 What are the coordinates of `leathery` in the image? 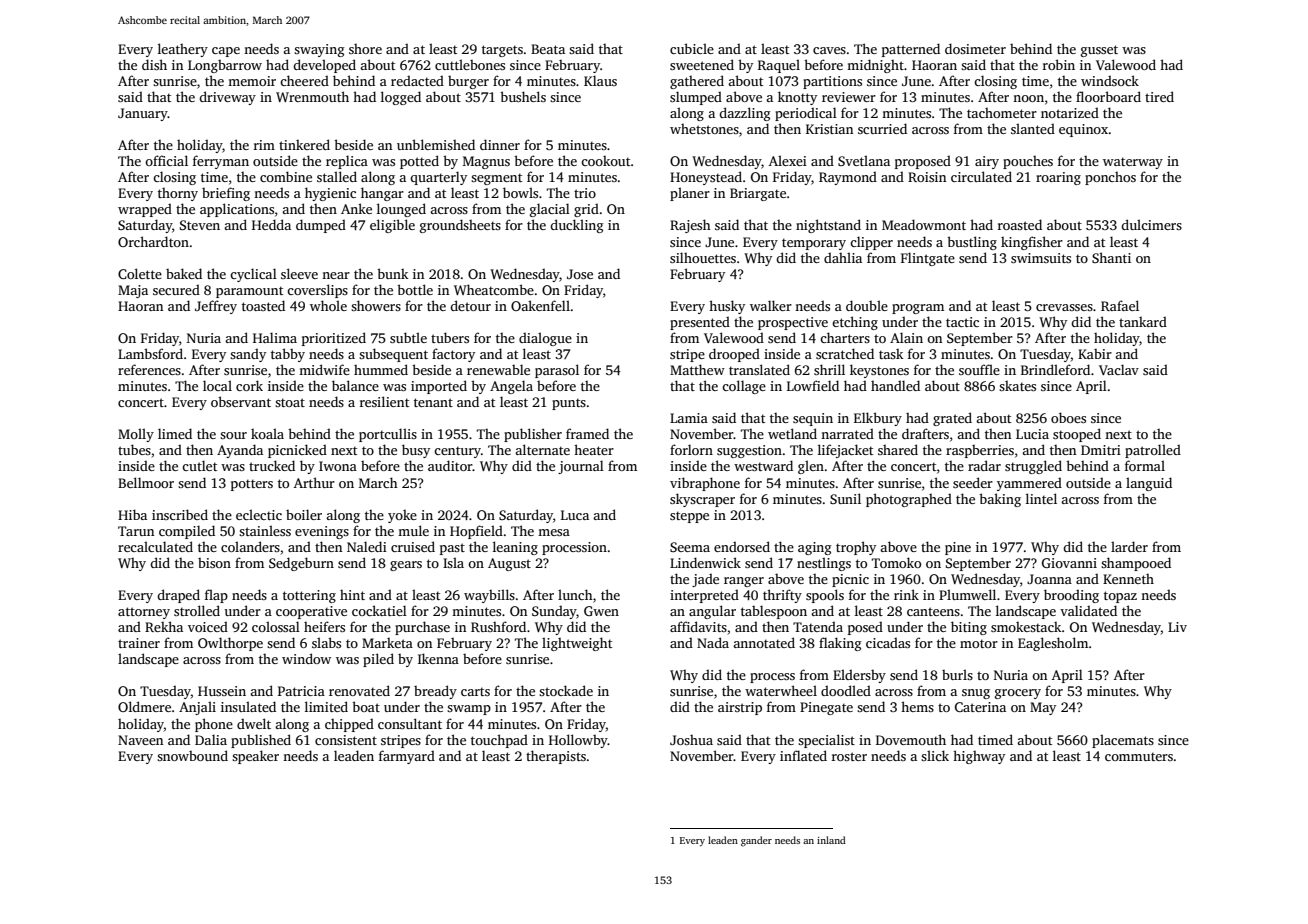 It's located at (183, 50).
